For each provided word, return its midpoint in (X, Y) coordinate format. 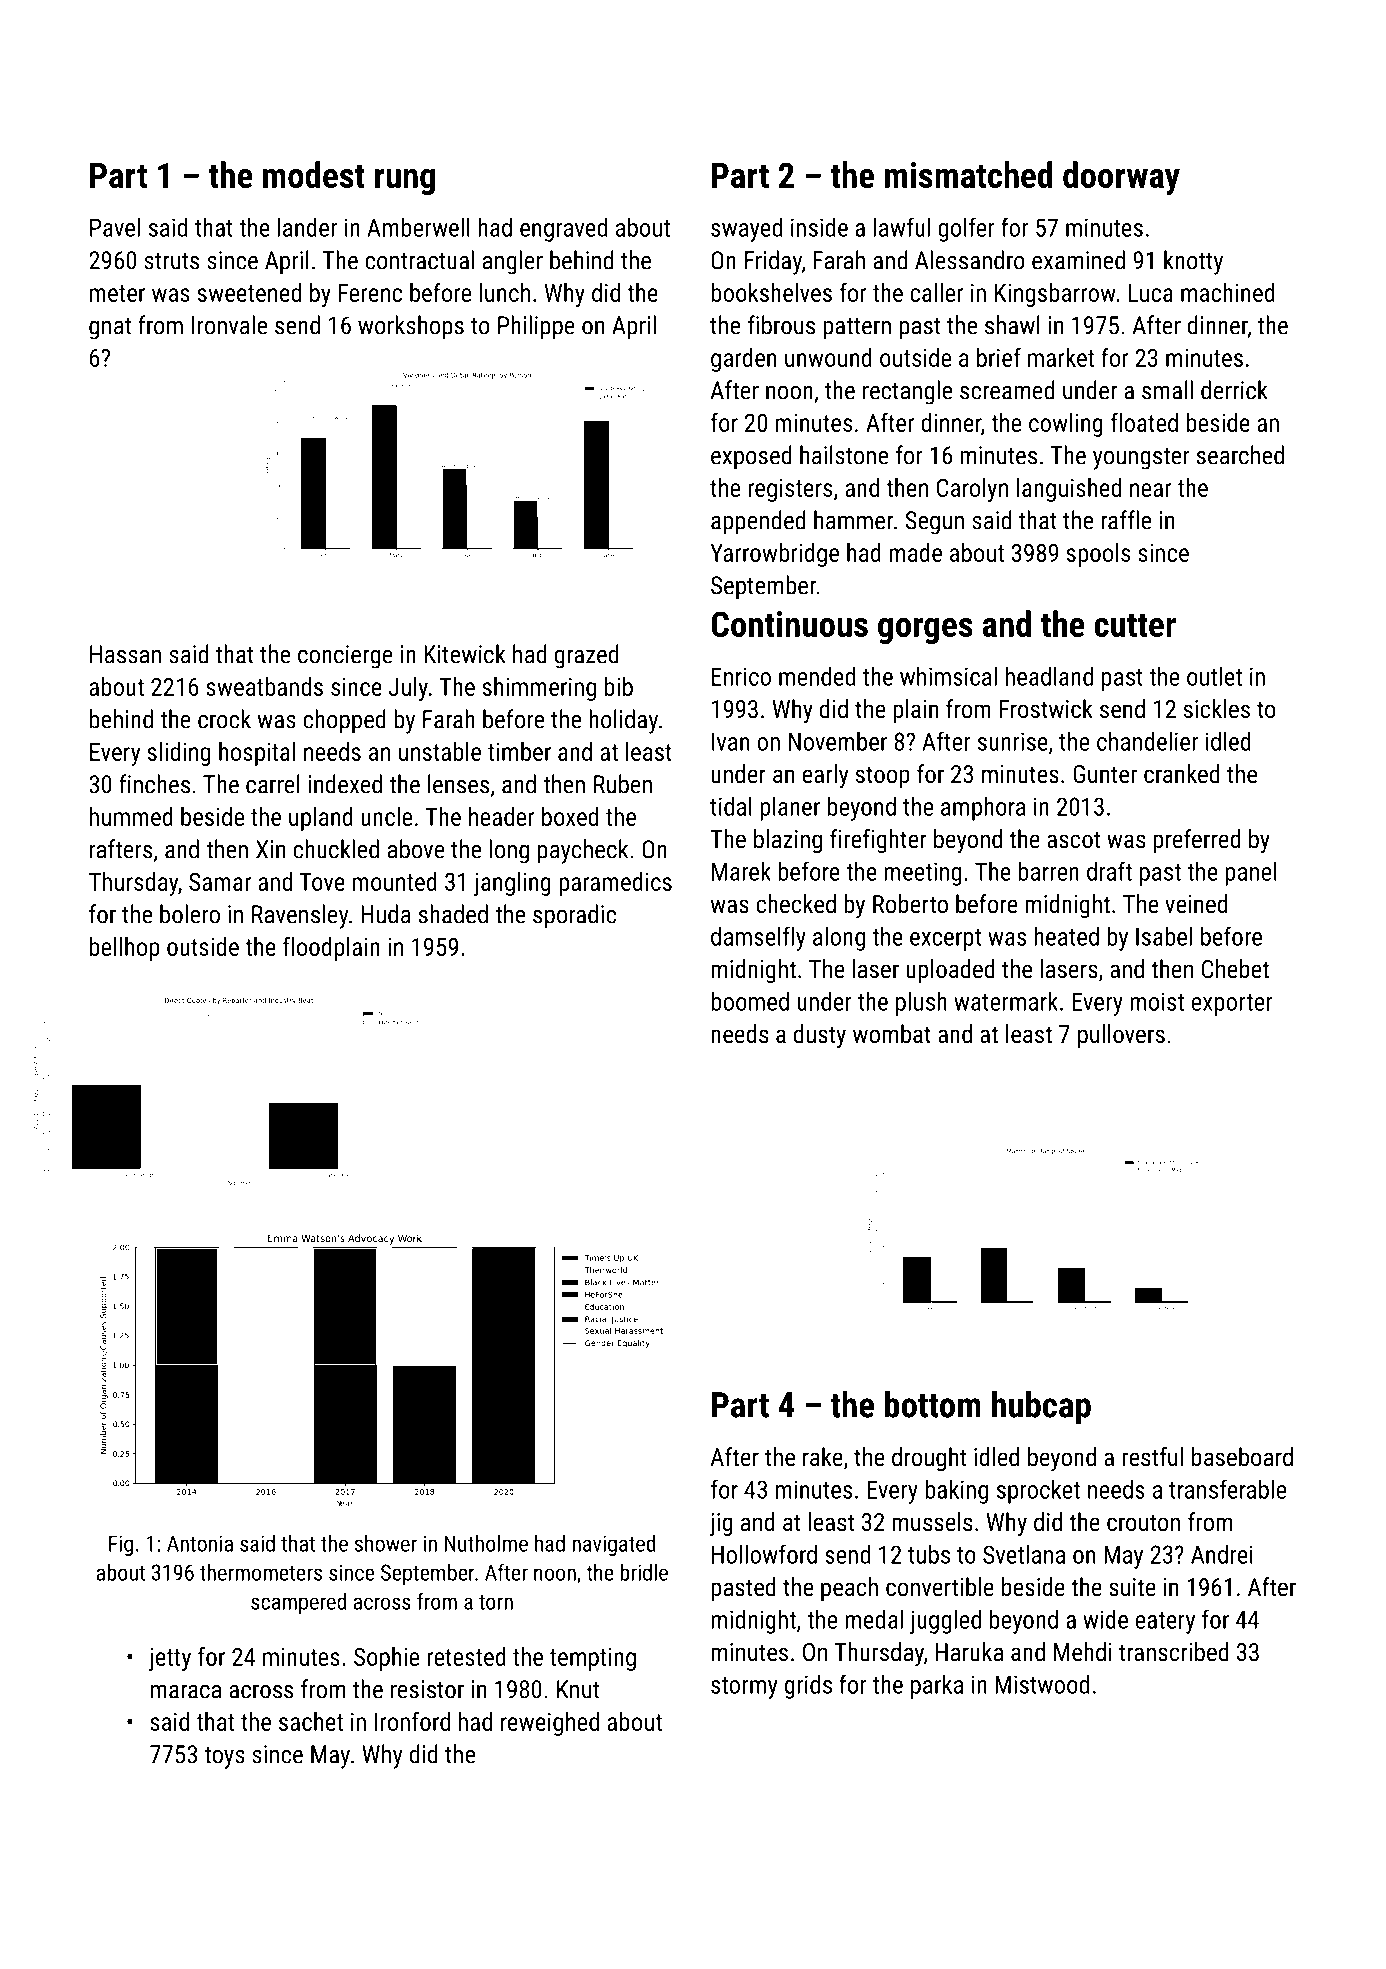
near (1151, 490)
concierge (345, 657)
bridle (644, 1572)
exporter (1232, 1005)
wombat (892, 1033)
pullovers (1121, 1036)
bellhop (125, 949)
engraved (563, 229)
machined (1228, 292)
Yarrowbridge (774, 555)
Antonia (200, 1543)
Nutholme (486, 1543)
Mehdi (1083, 1651)
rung (405, 182)
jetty (170, 1659)
